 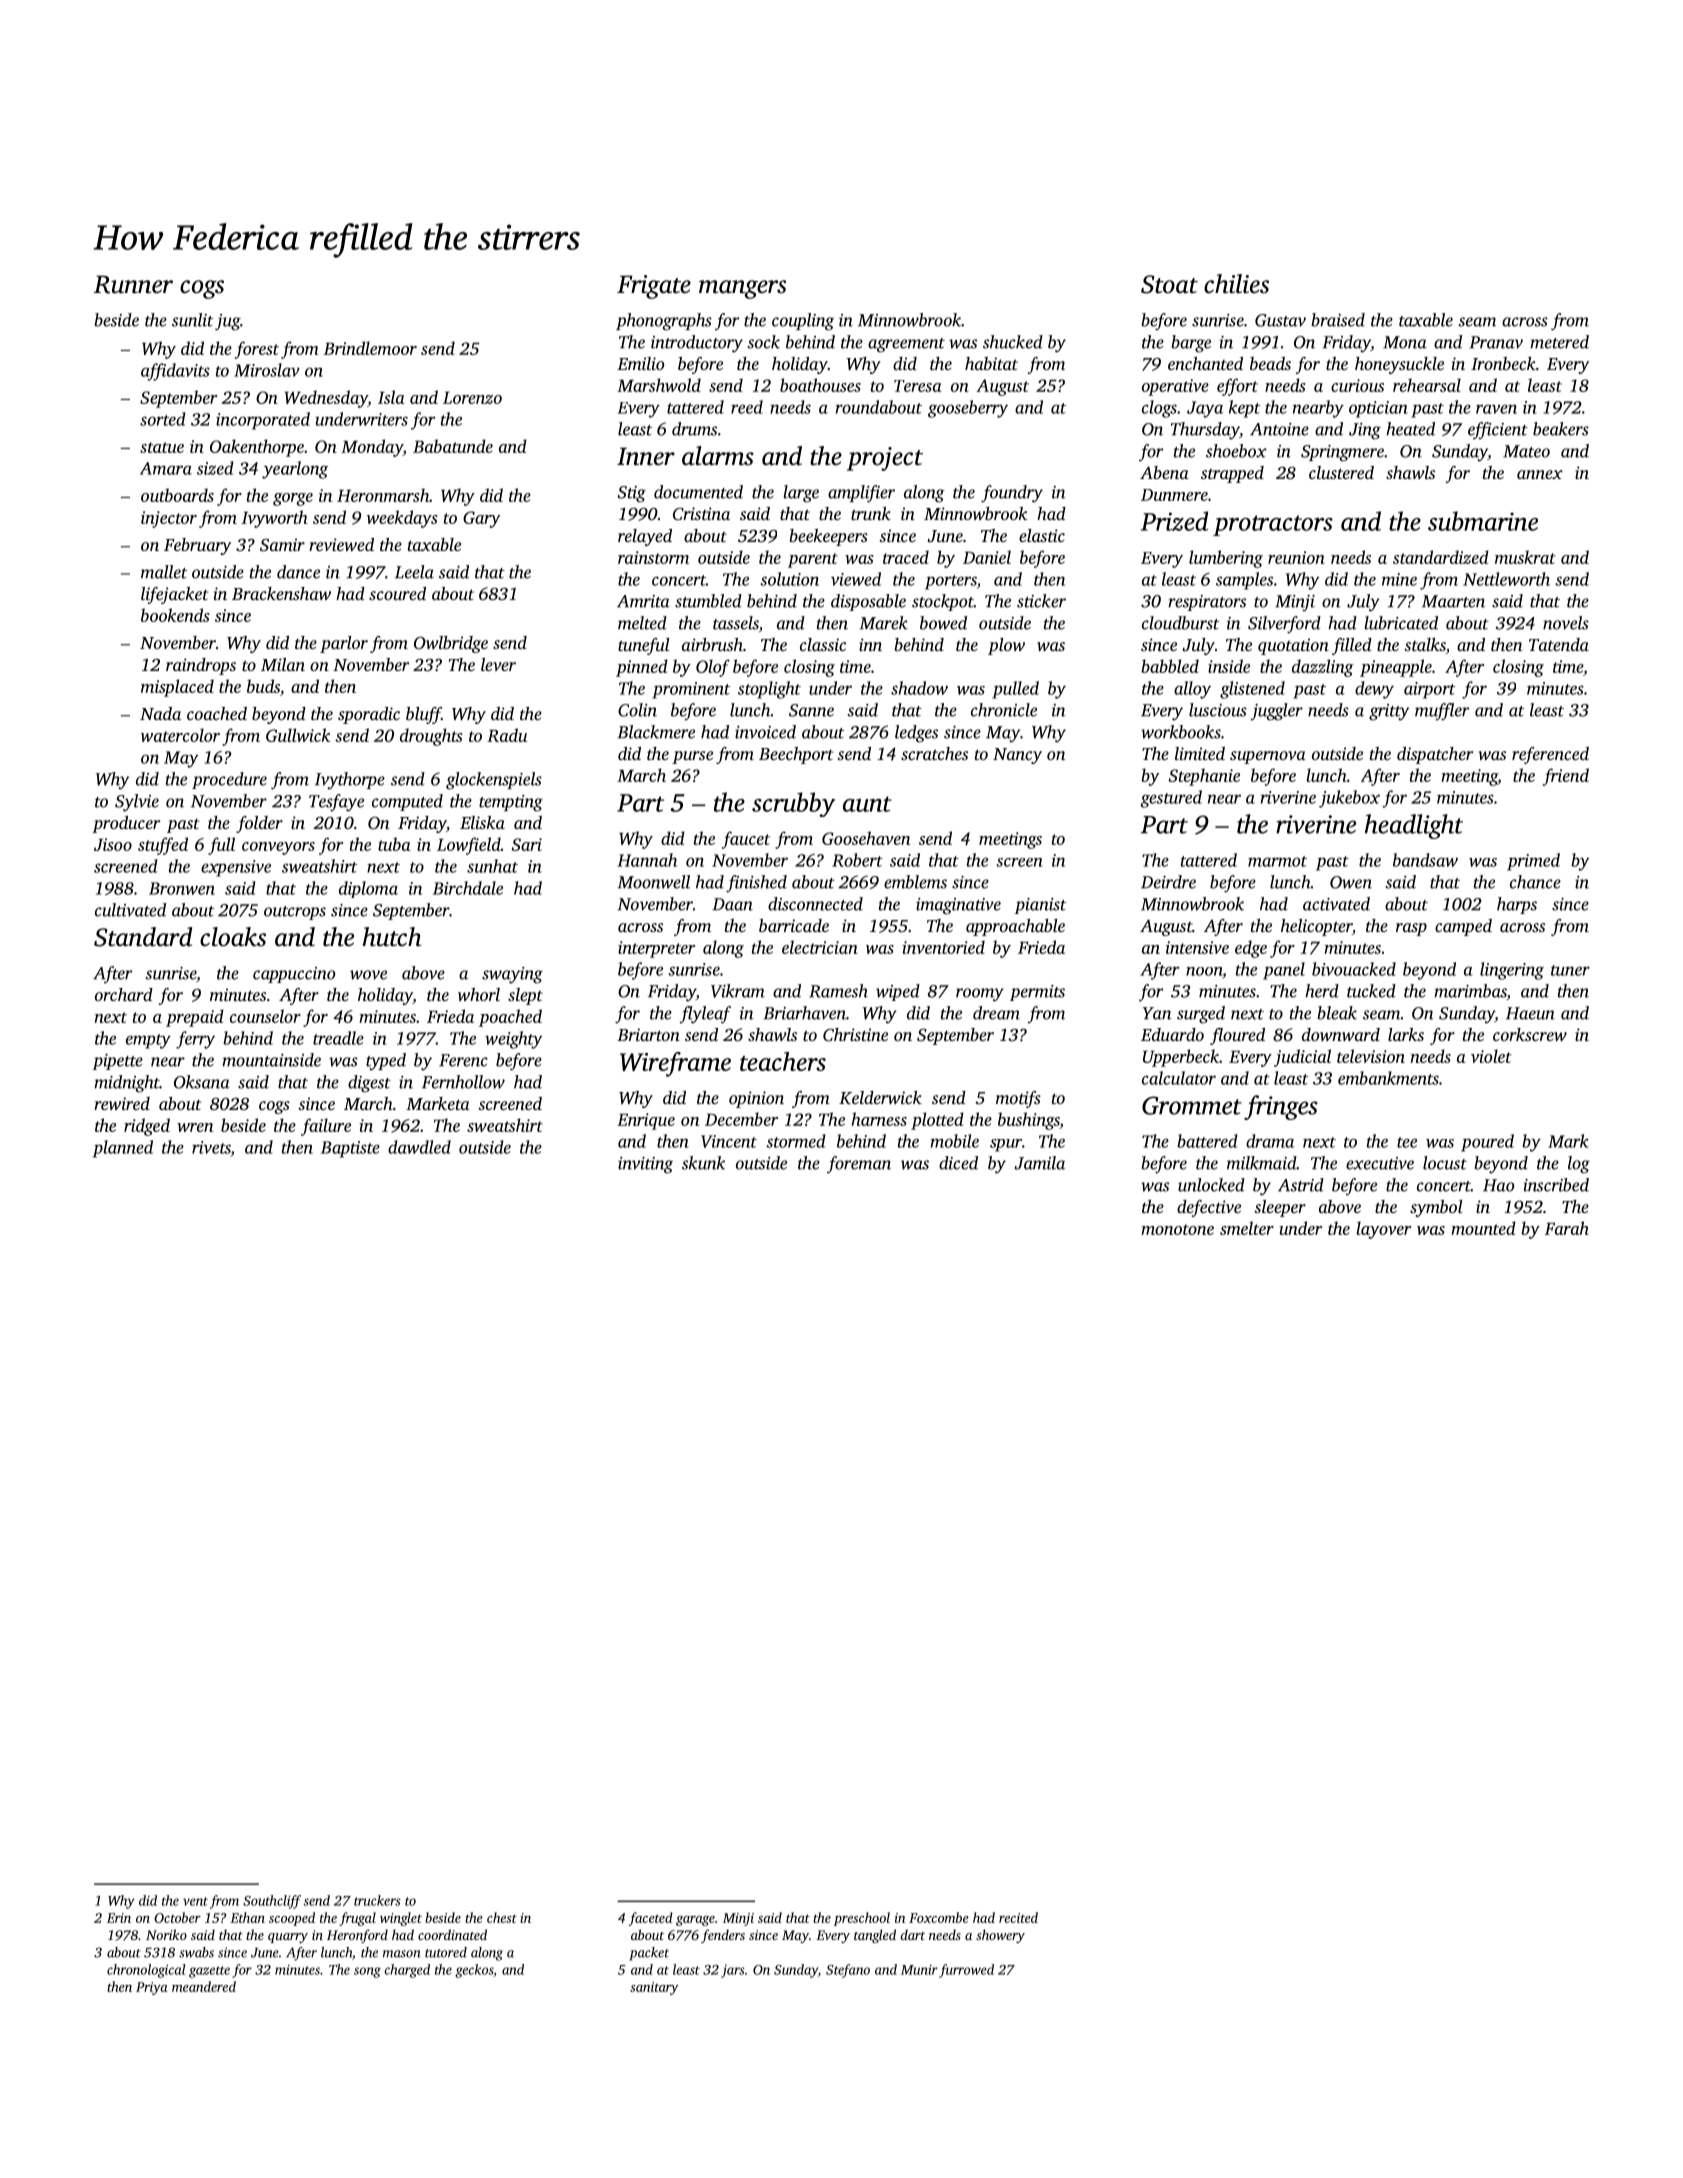 I want to click on October, so click(x=177, y=1917).
